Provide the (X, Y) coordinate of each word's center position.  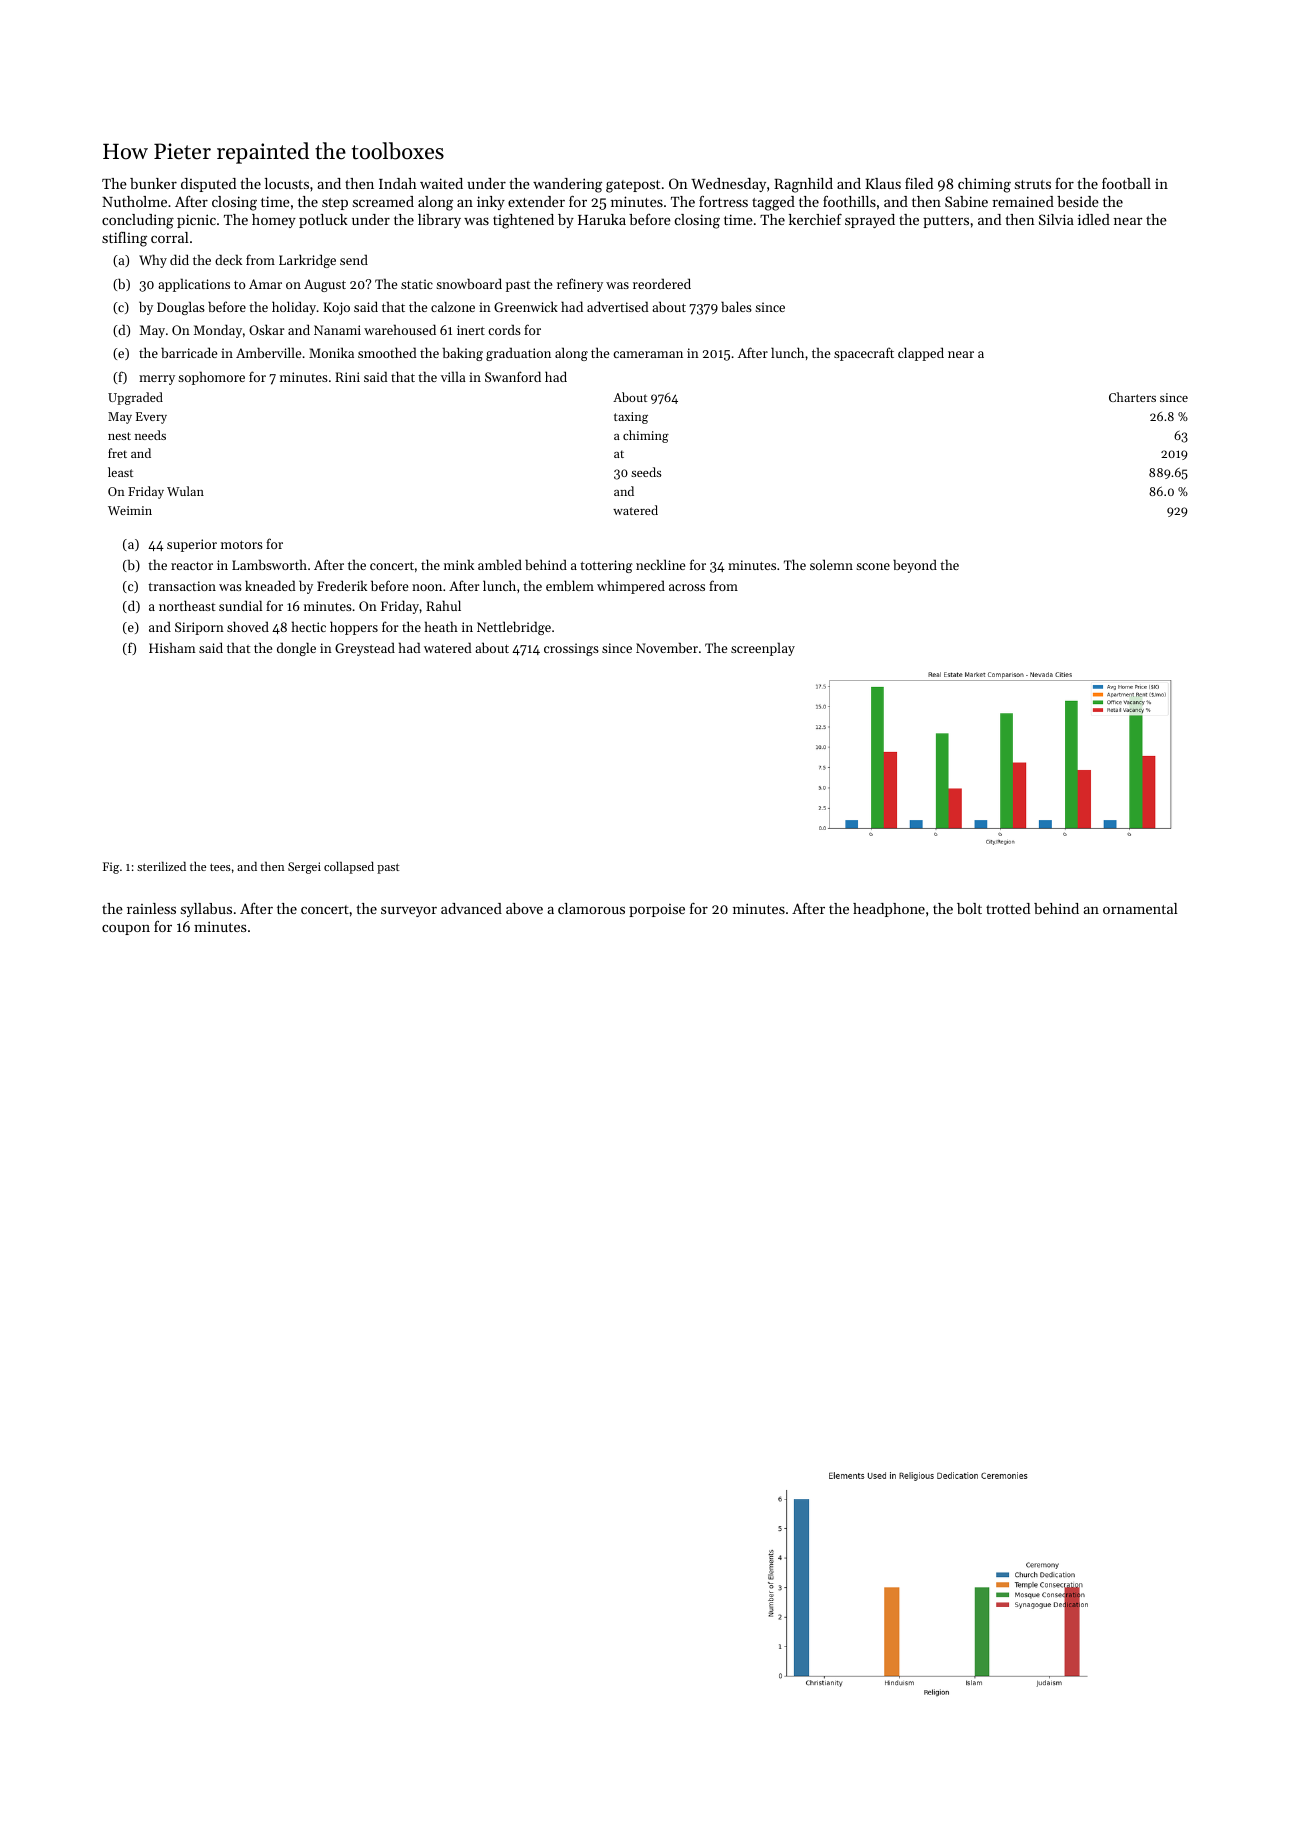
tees (220, 867)
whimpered (631, 587)
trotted (1008, 908)
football (1126, 183)
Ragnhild (803, 185)
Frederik (342, 585)
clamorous (591, 908)
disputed (208, 185)
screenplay (763, 649)
